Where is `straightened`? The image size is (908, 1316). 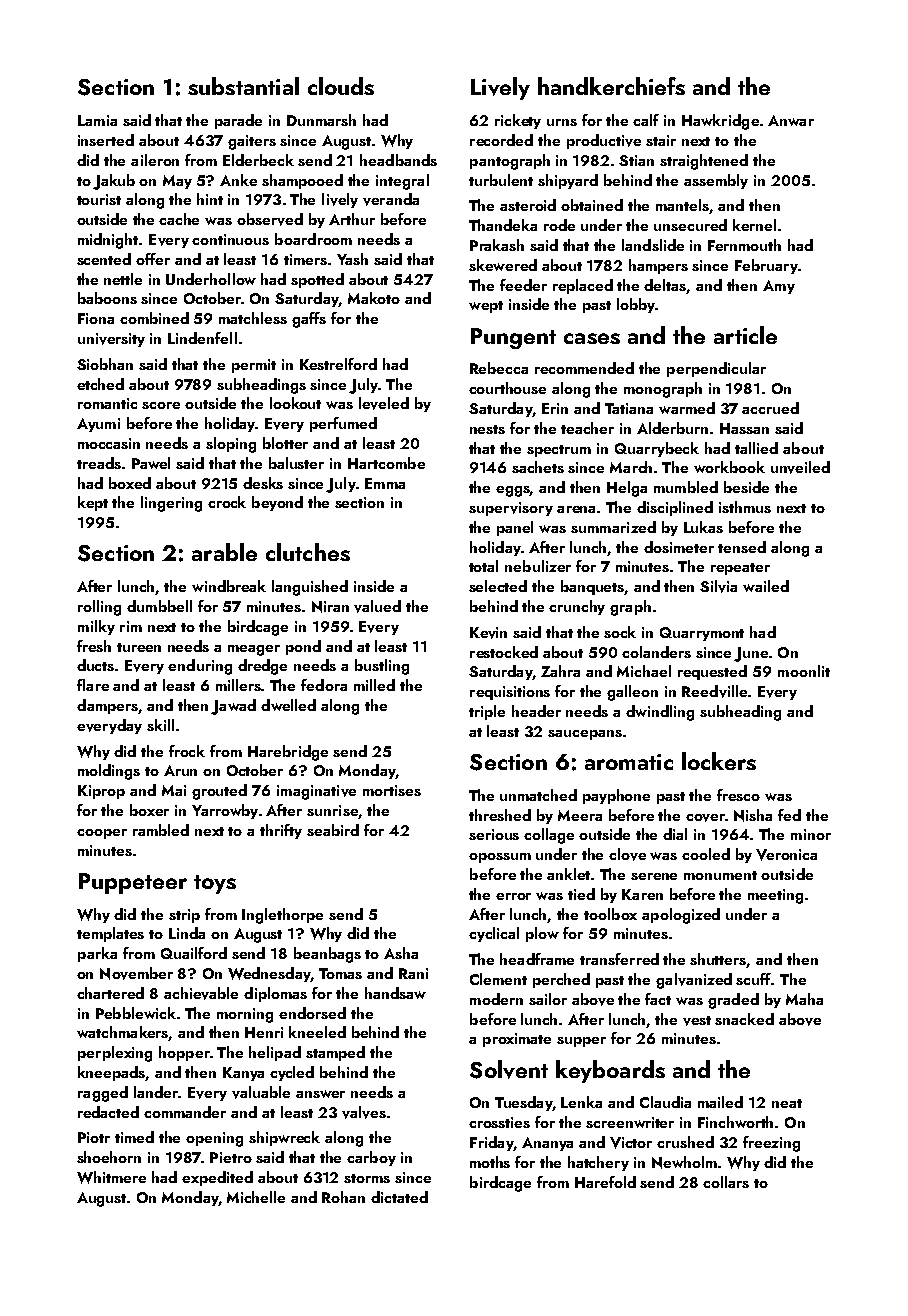 straightened is located at coordinates (704, 162).
